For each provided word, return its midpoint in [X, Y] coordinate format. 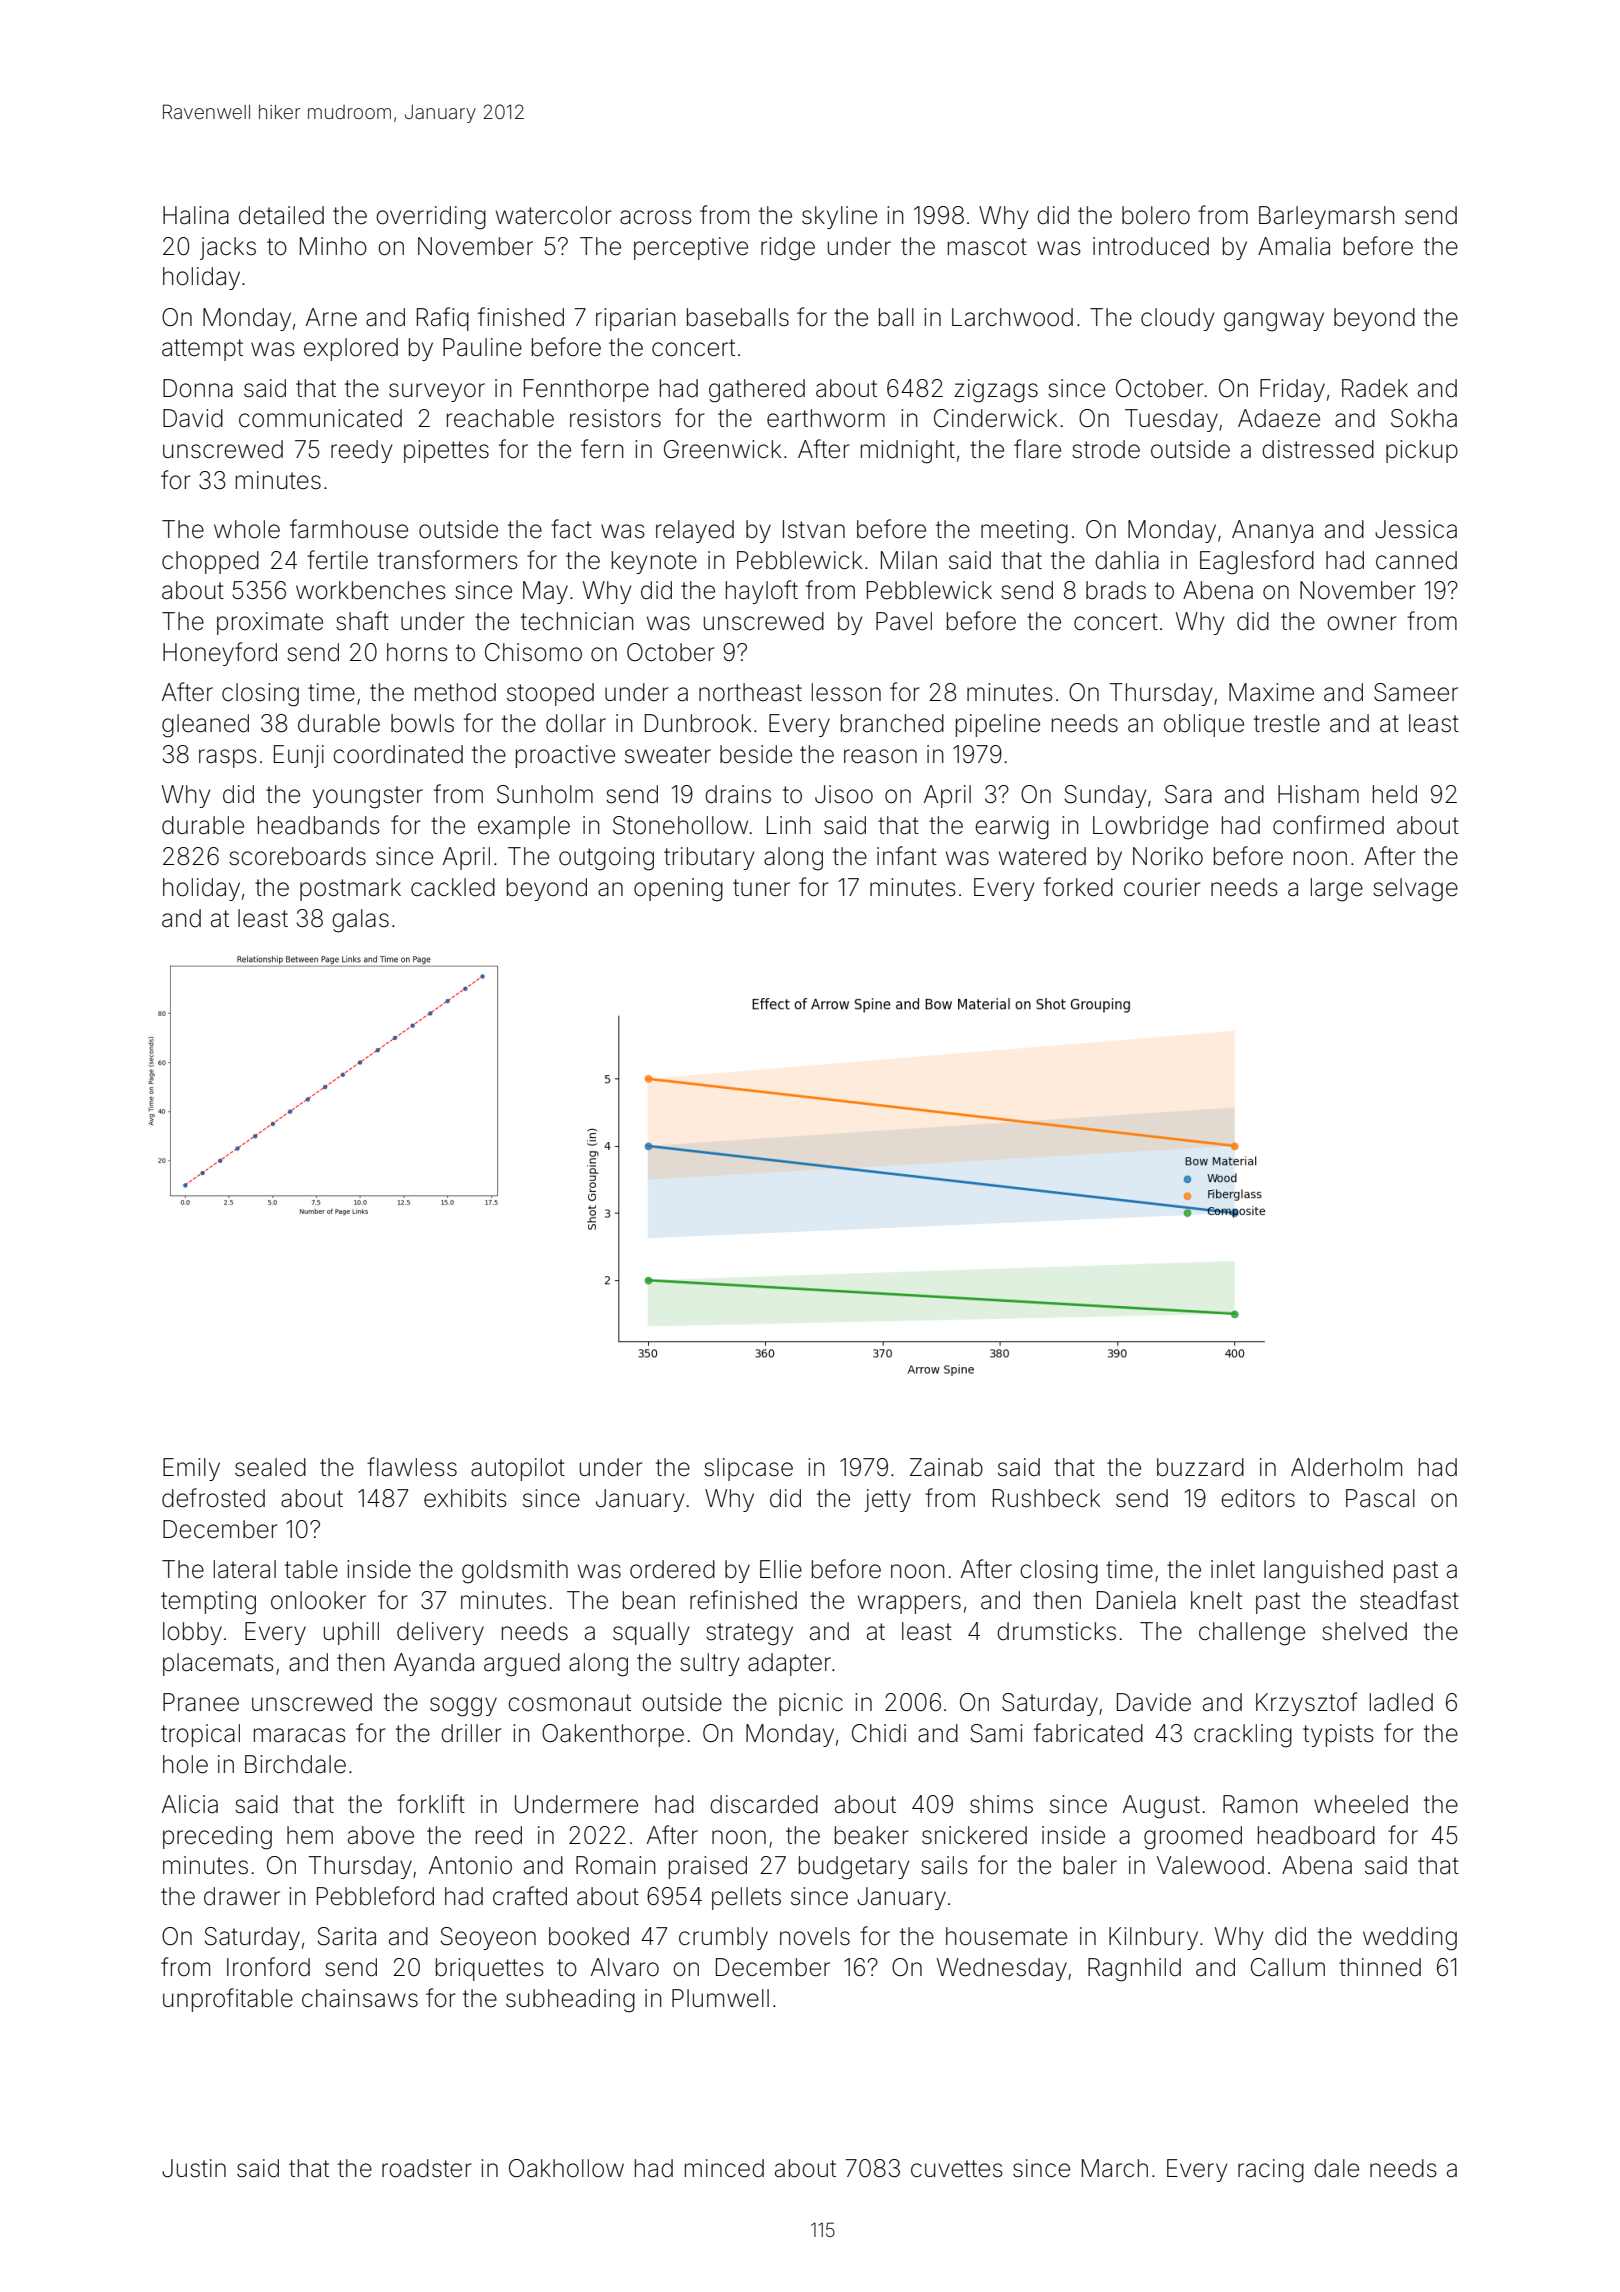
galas [360, 921]
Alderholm [1346, 1467]
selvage [1415, 890]
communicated [320, 418]
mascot [987, 247]
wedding [1410, 1939]
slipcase [748, 1469]
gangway [1274, 322]
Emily [191, 1469]
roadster [427, 2168]
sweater [668, 755]
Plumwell [720, 1998]
